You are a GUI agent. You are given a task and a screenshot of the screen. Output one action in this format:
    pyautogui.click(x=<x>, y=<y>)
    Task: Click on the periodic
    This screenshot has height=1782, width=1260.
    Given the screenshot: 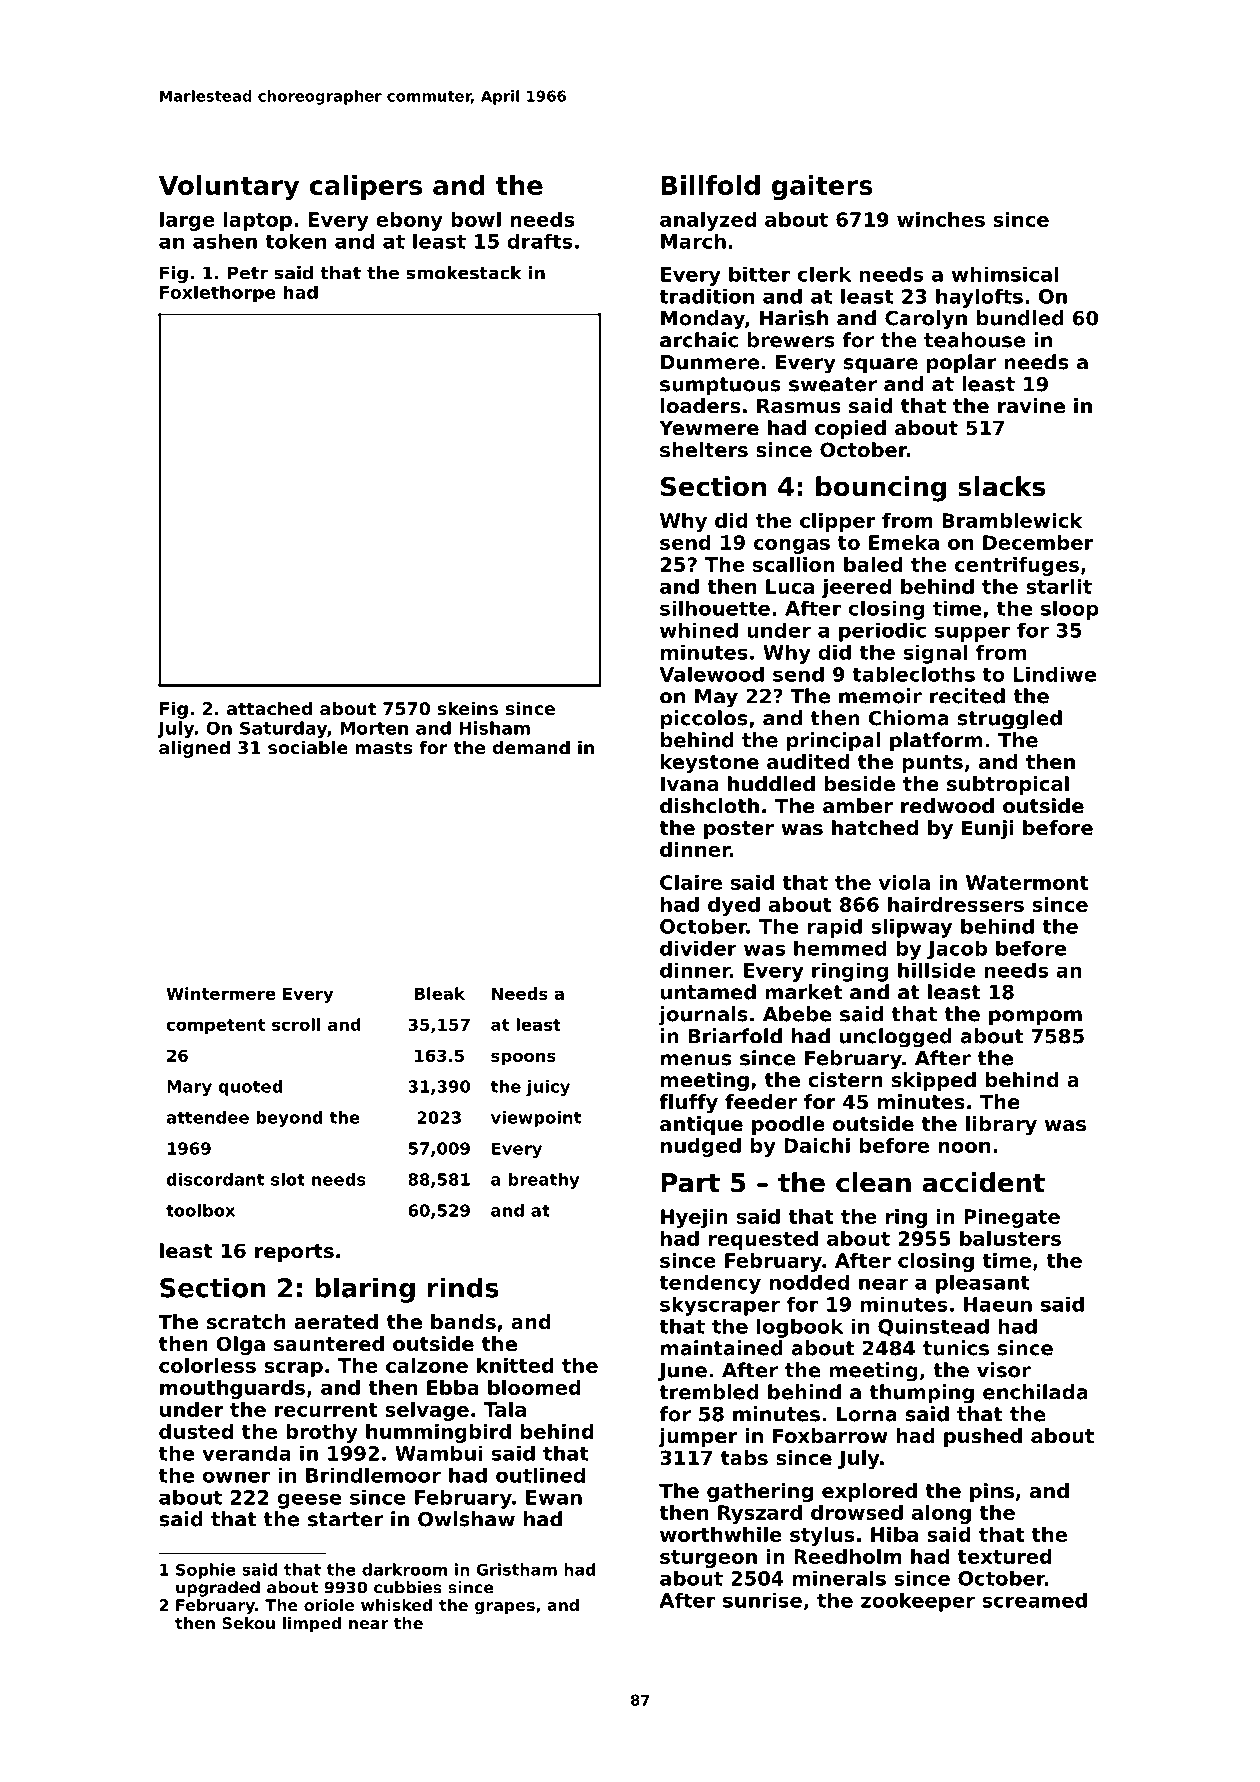 What is the action you would take?
    pyautogui.click(x=882, y=632)
